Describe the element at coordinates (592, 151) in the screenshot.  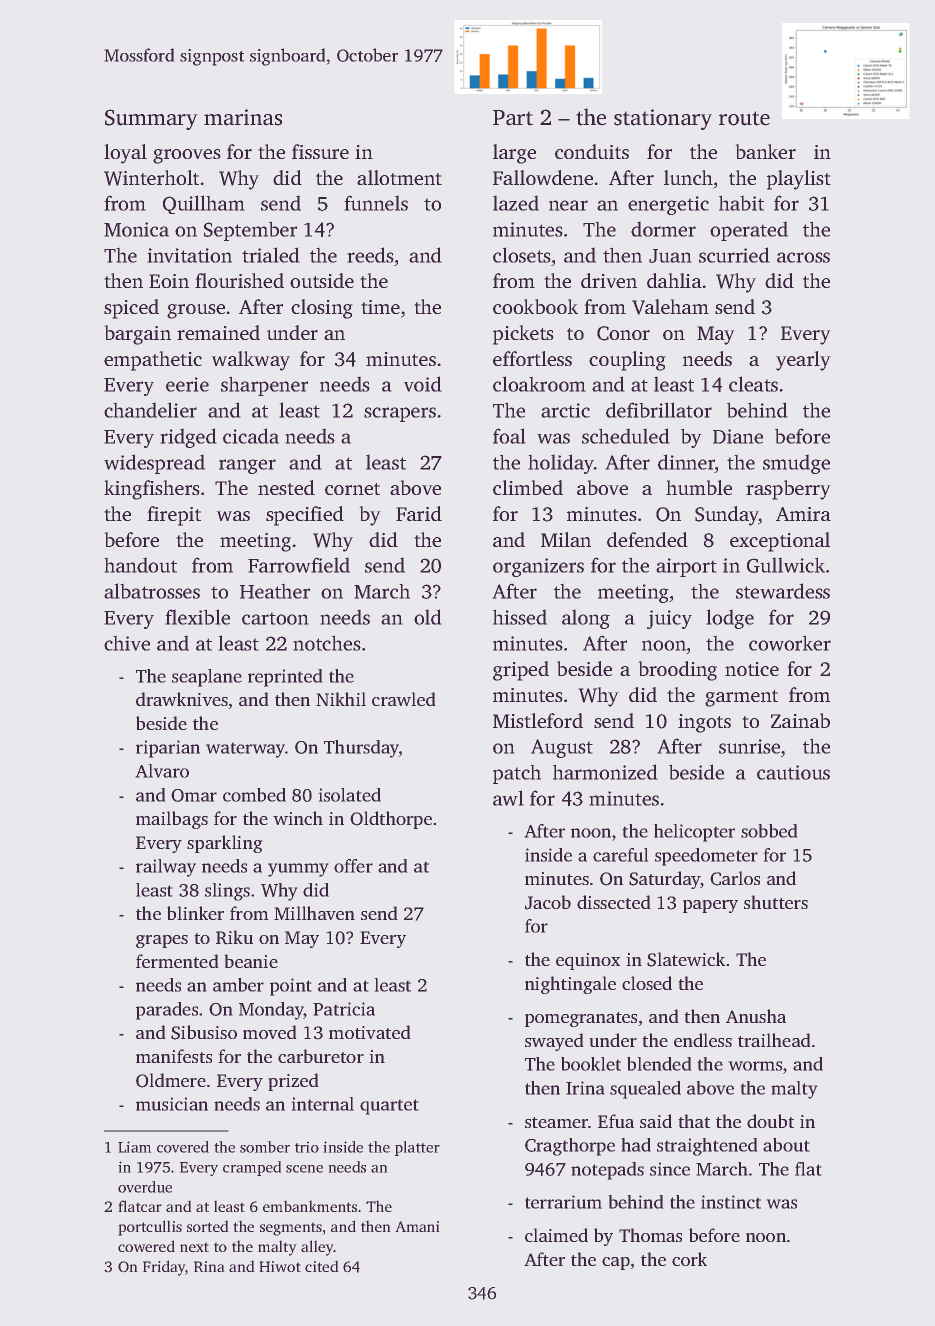
I see `conduits` at that location.
